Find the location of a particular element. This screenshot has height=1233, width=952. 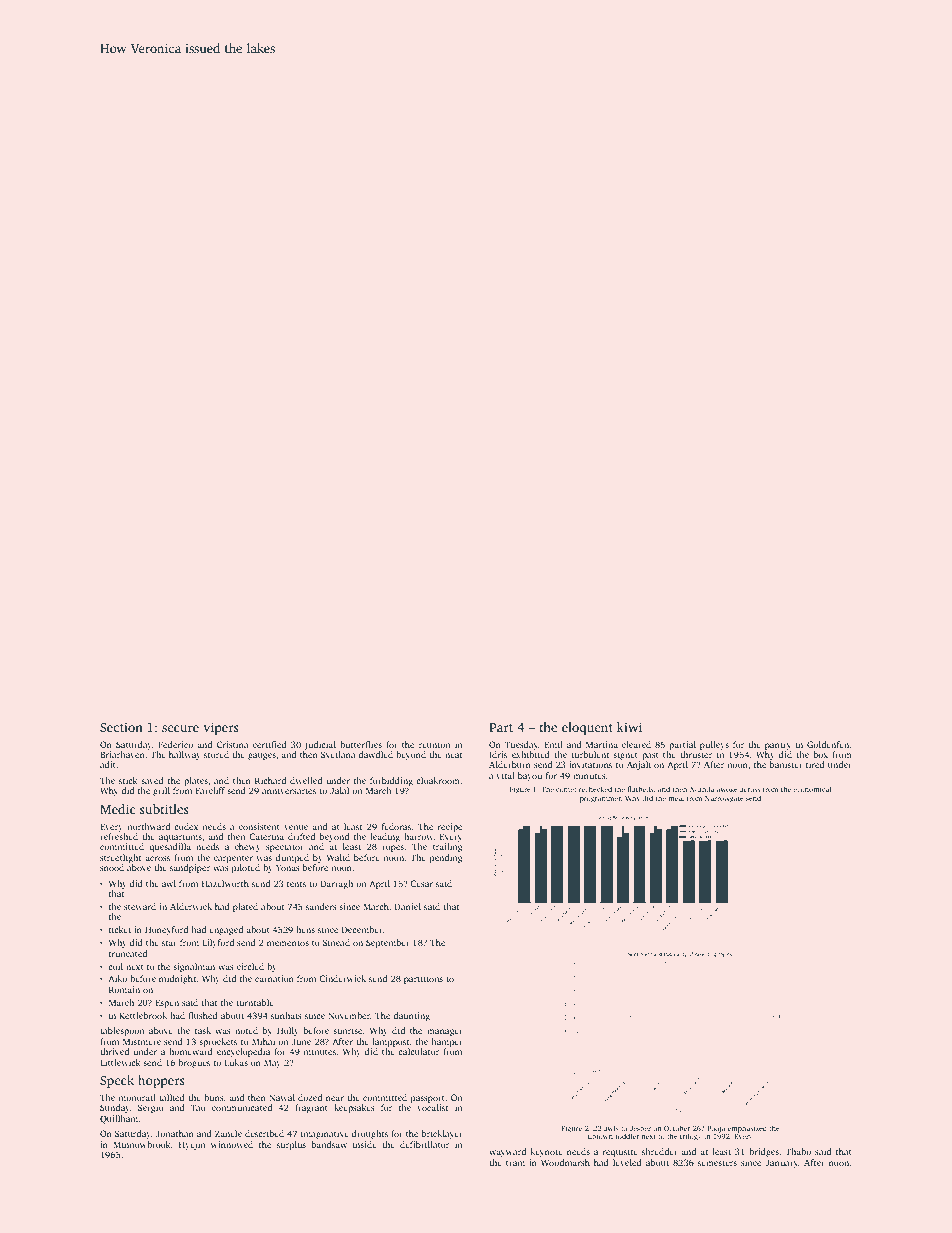

winnowed is located at coordinates (232, 1144).
